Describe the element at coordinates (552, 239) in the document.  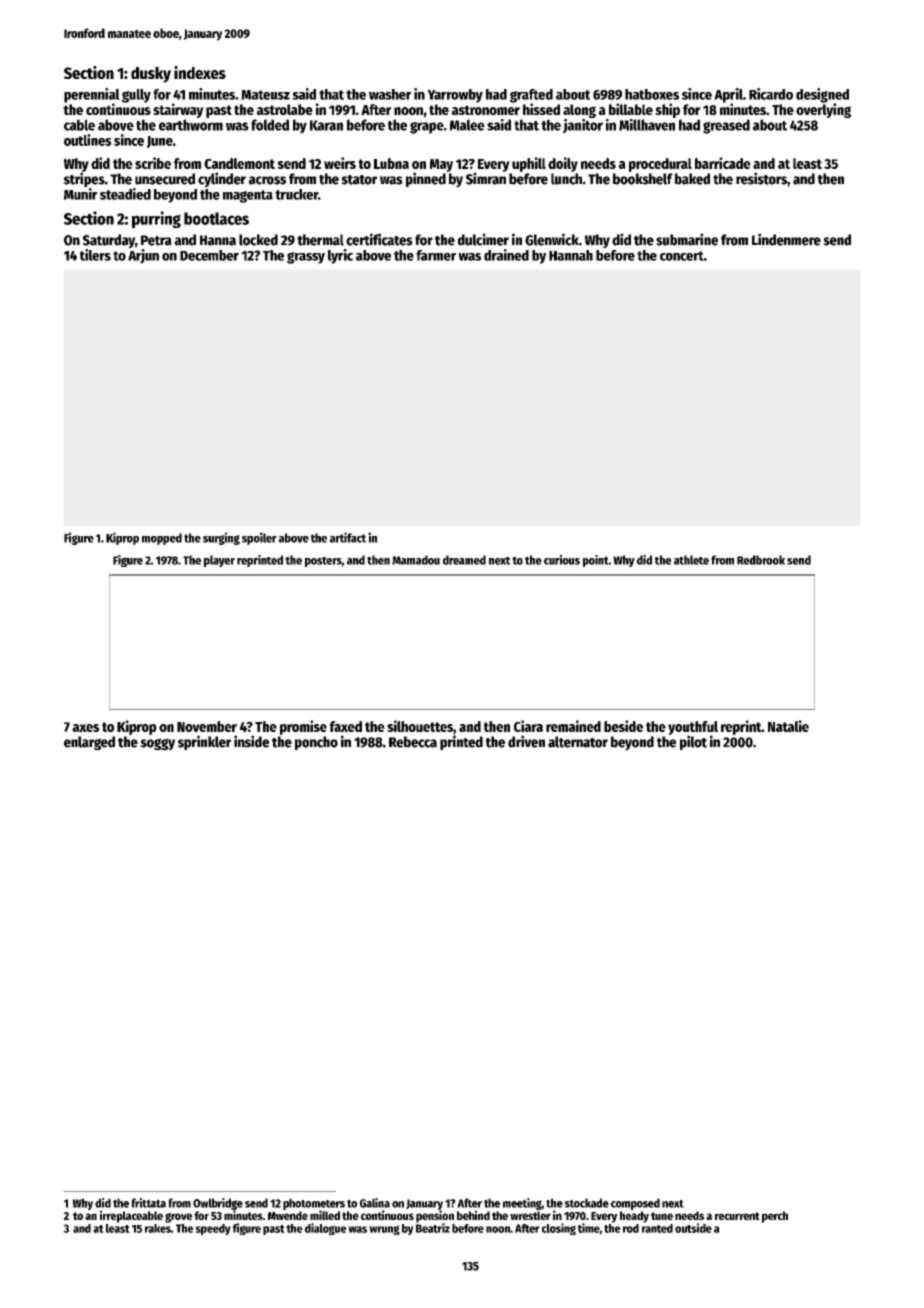
I see `Glenwick` at that location.
